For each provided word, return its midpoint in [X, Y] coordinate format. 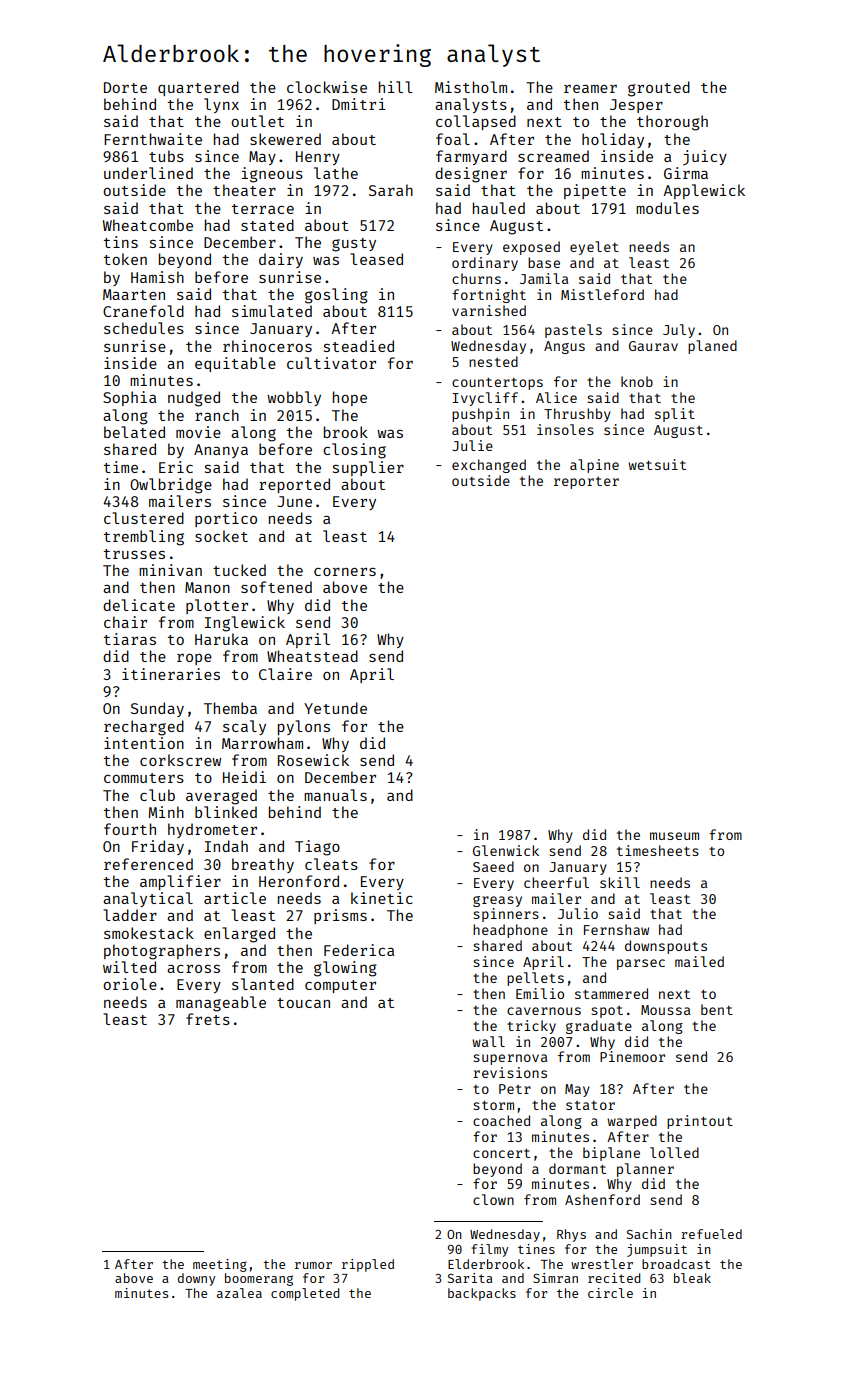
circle [610, 1293]
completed [305, 1294]
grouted [659, 89]
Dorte [125, 87]
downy [196, 1279]
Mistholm [471, 87]
